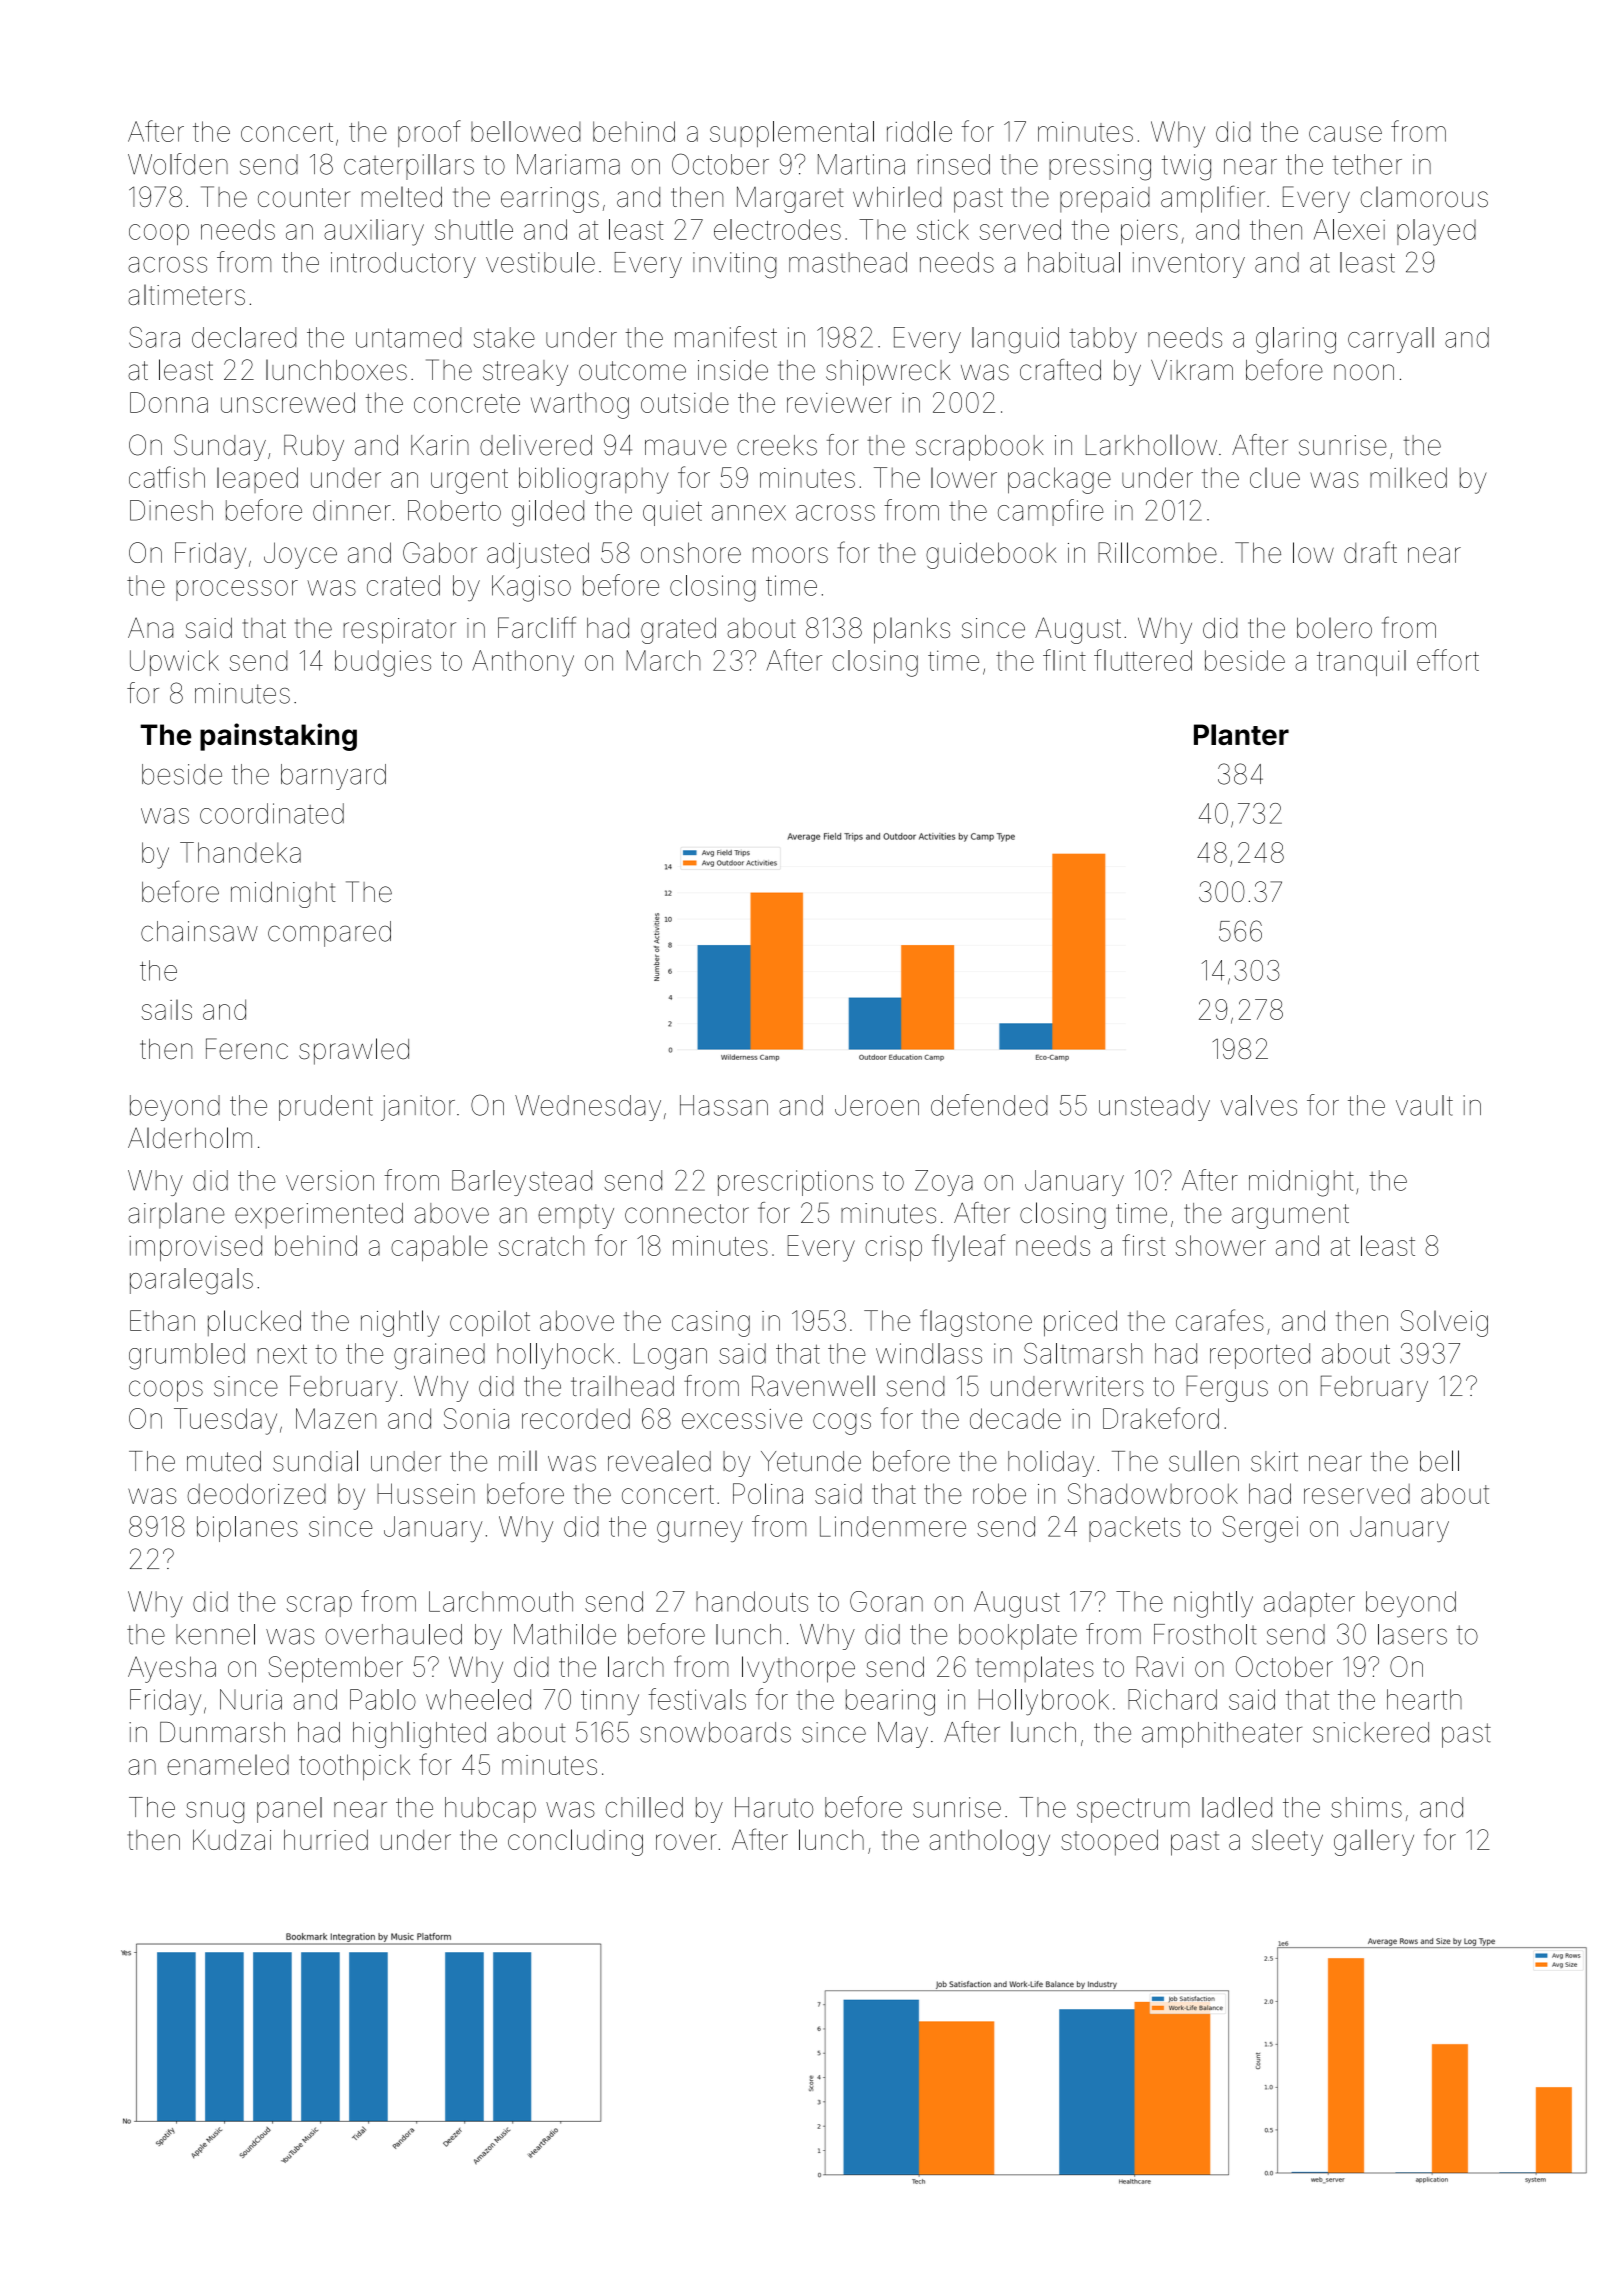  Describe the element at coordinates (678, 631) in the screenshot. I see `grated` at that location.
